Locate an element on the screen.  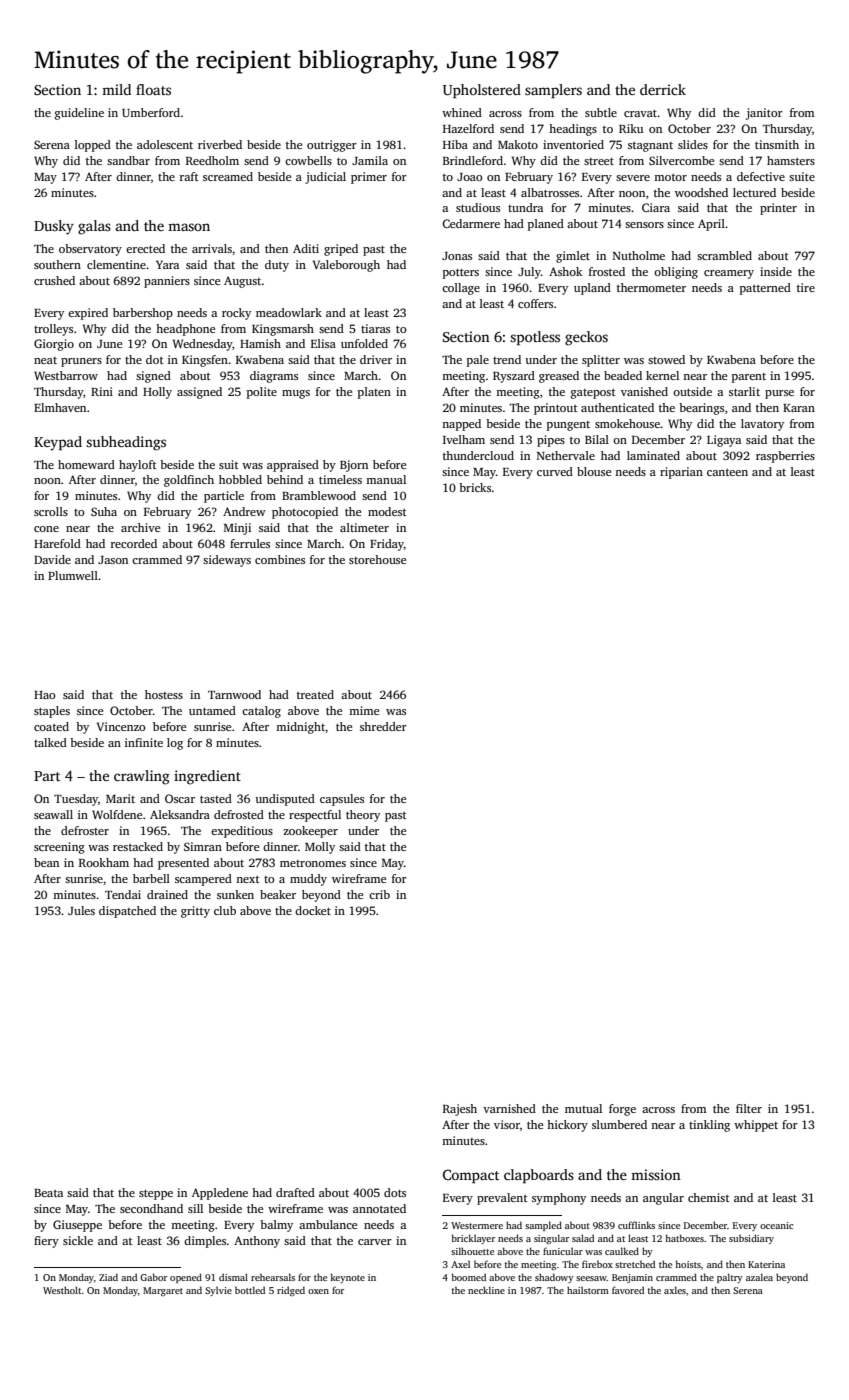
steppe is located at coordinates (156, 1195).
